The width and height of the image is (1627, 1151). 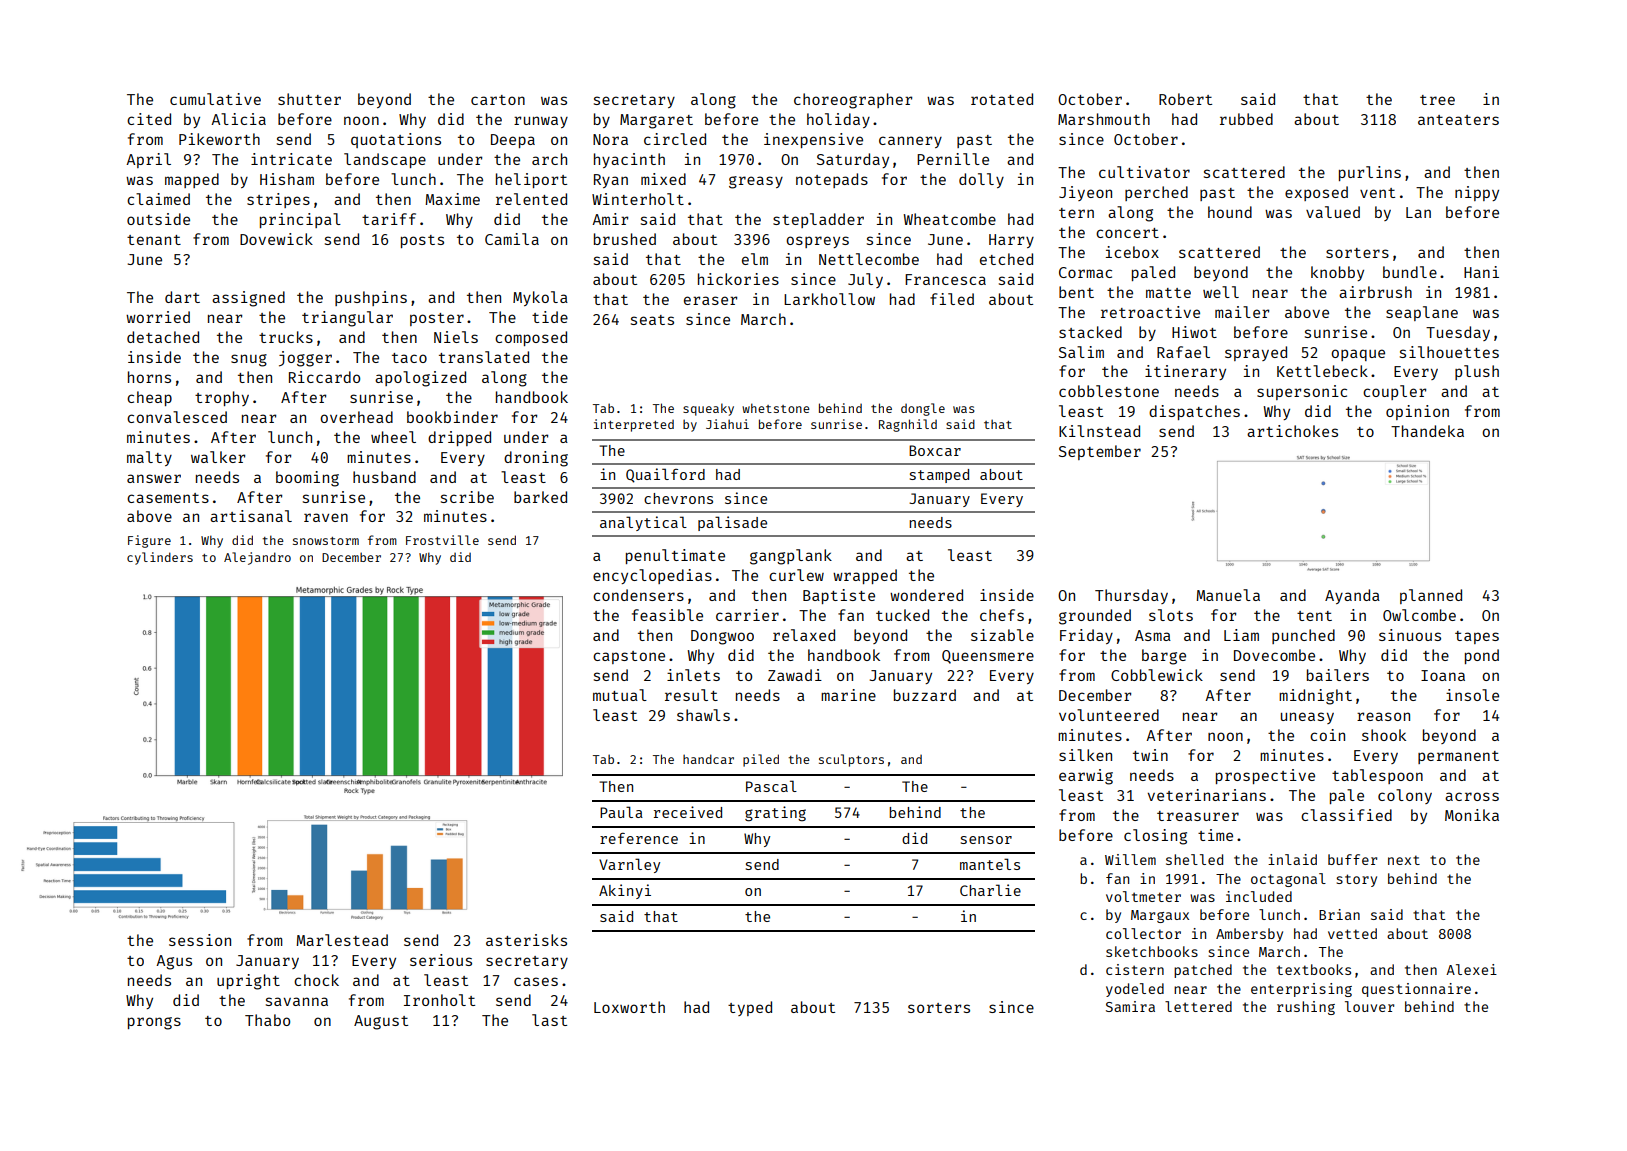 I want to click on prongs, so click(x=154, y=1023).
